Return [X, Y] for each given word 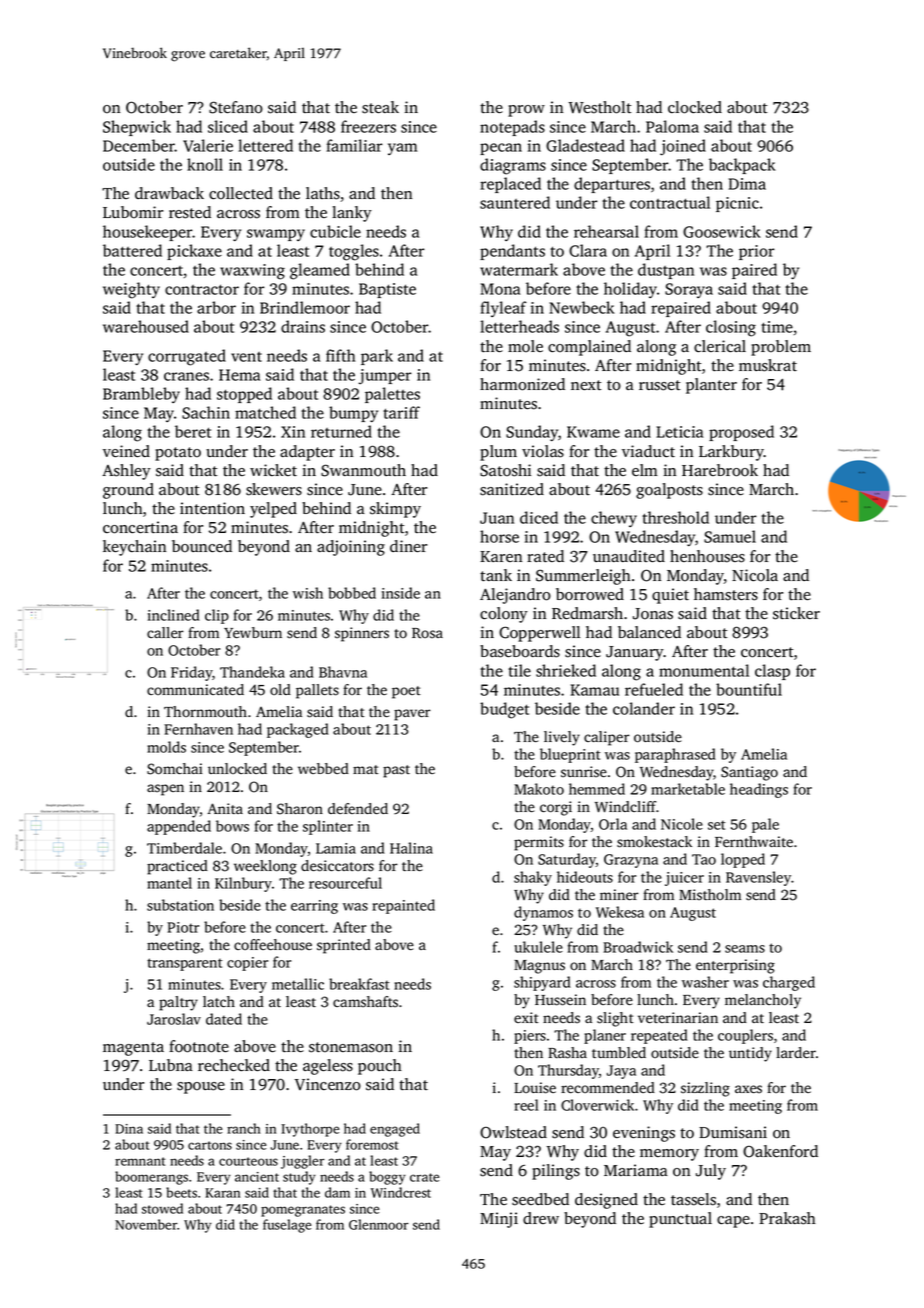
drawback [169, 193]
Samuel [730, 536]
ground [128, 491]
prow [526, 111]
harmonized [522, 384]
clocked [695, 107]
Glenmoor [378, 1224]
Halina [411, 848]
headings [759, 790]
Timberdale [184, 848]
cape [733, 1222]
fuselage [287, 1226]
